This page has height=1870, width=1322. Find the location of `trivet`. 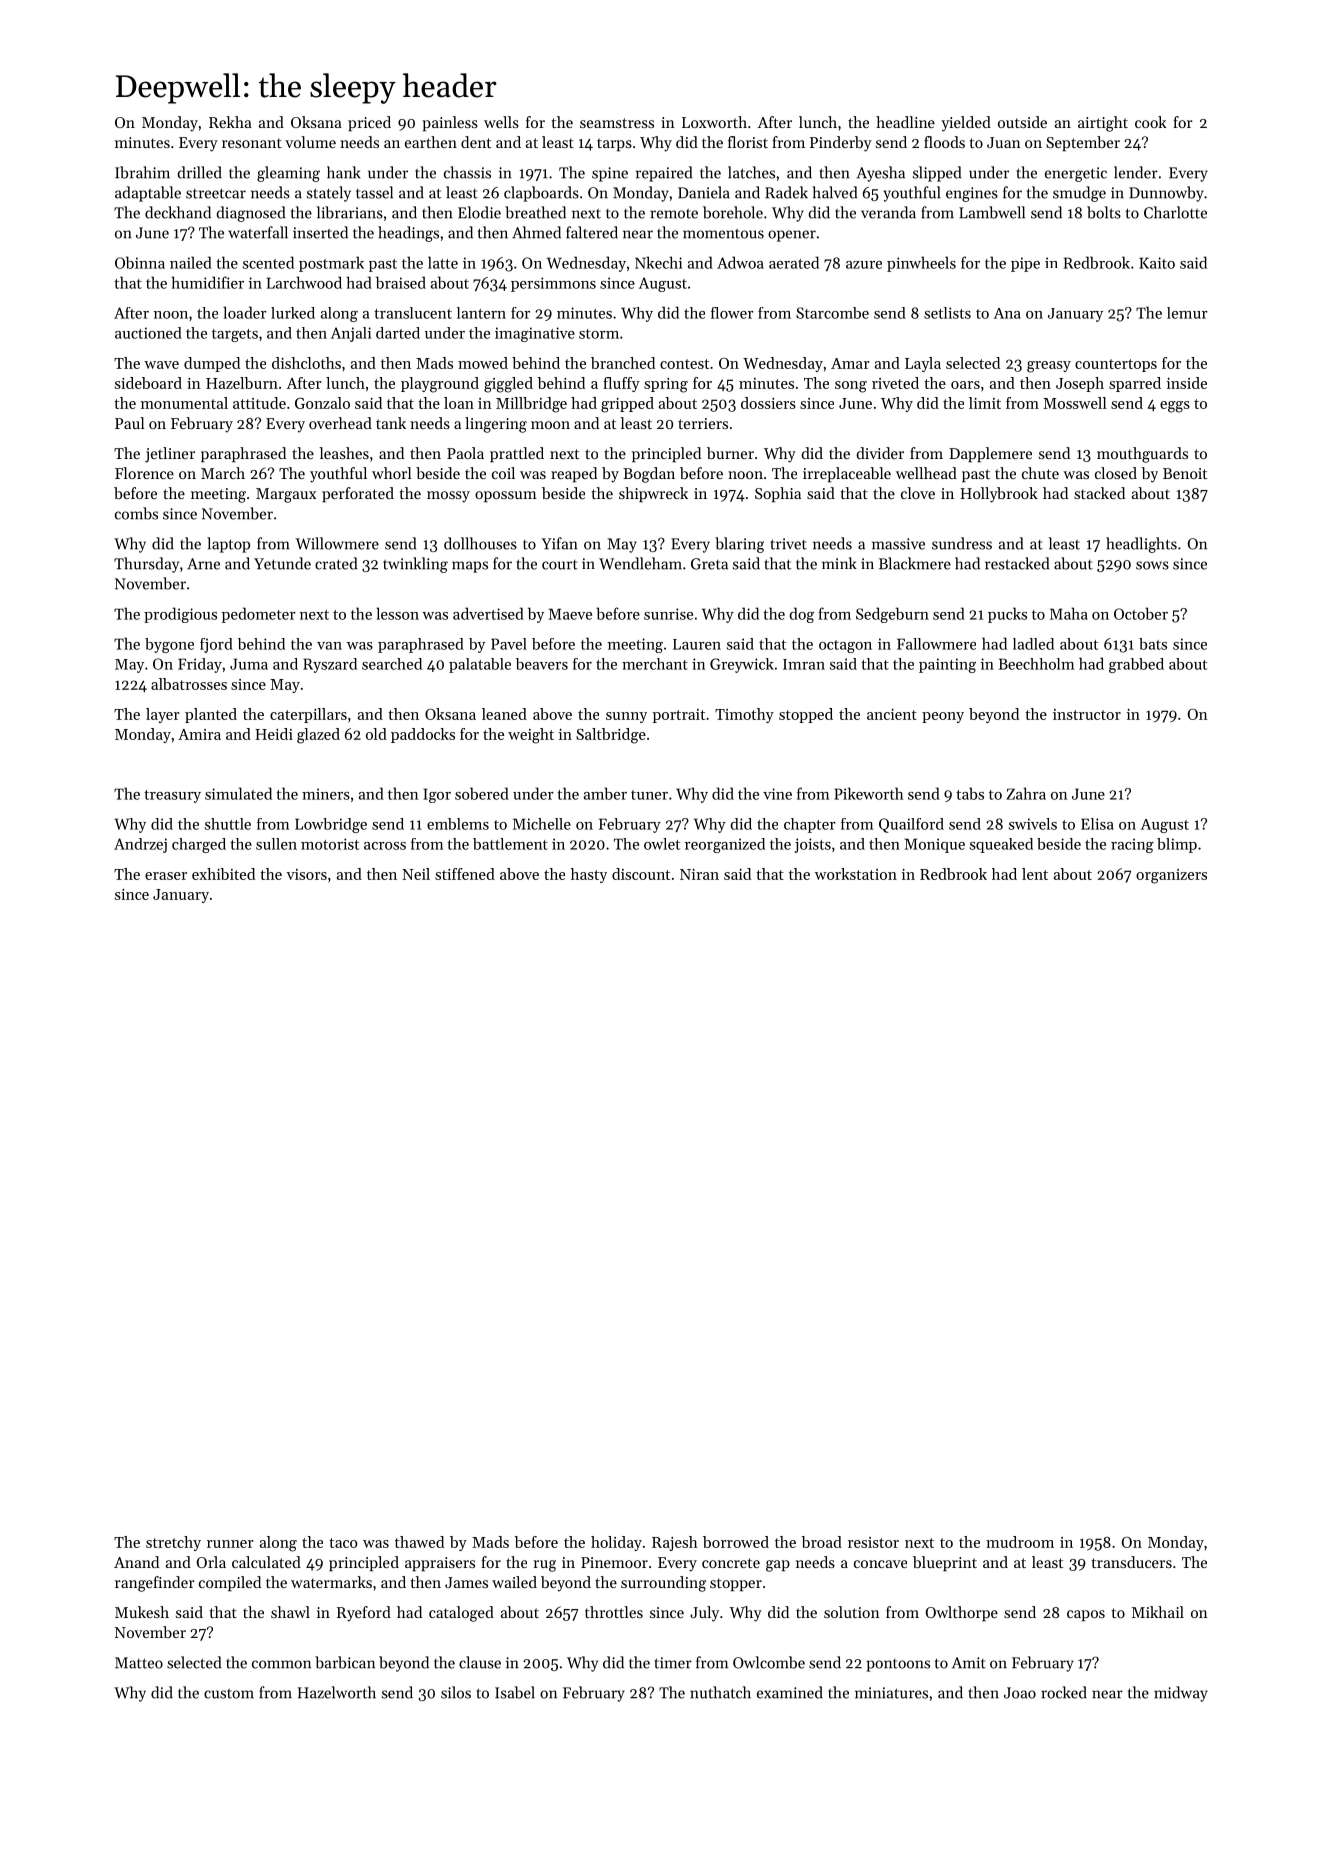

trivet is located at coordinates (788, 544).
